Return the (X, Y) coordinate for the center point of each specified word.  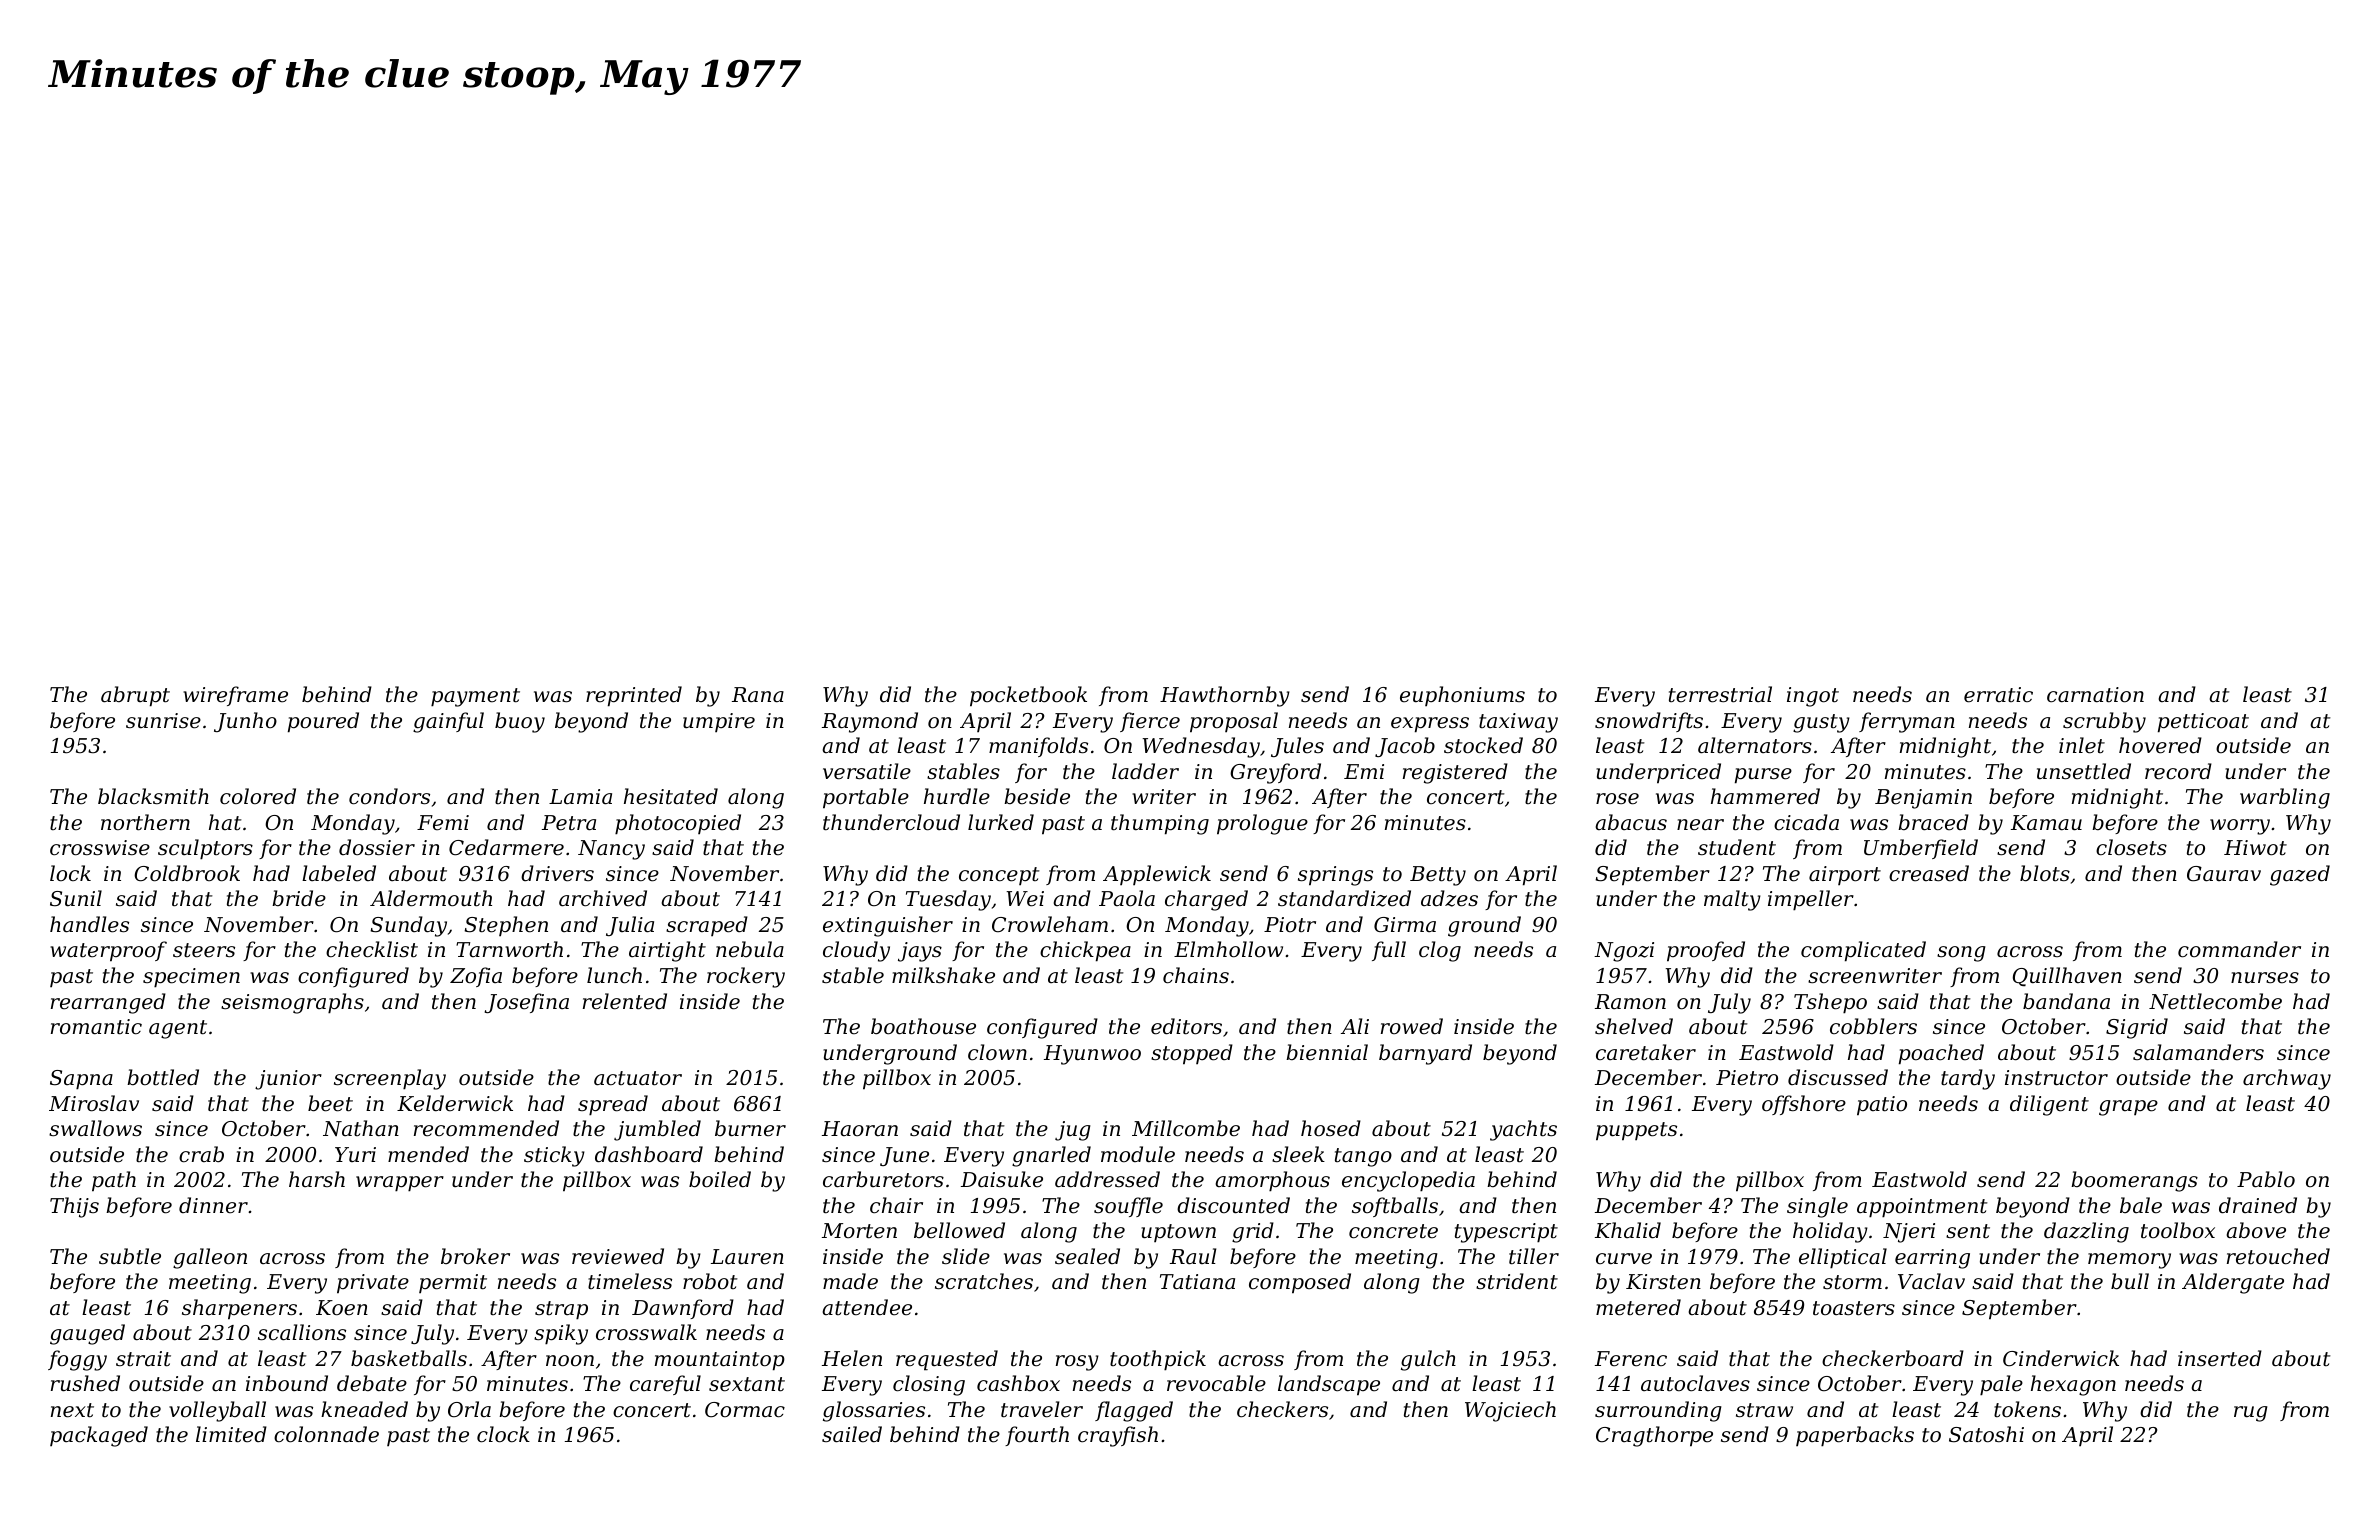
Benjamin (1923, 799)
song (1961, 954)
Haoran (860, 1128)
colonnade (326, 1434)
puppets (1636, 1131)
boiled (720, 1179)
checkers (1282, 1409)
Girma (1405, 925)
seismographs (292, 1003)
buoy (520, 722)
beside (1037, 796)
